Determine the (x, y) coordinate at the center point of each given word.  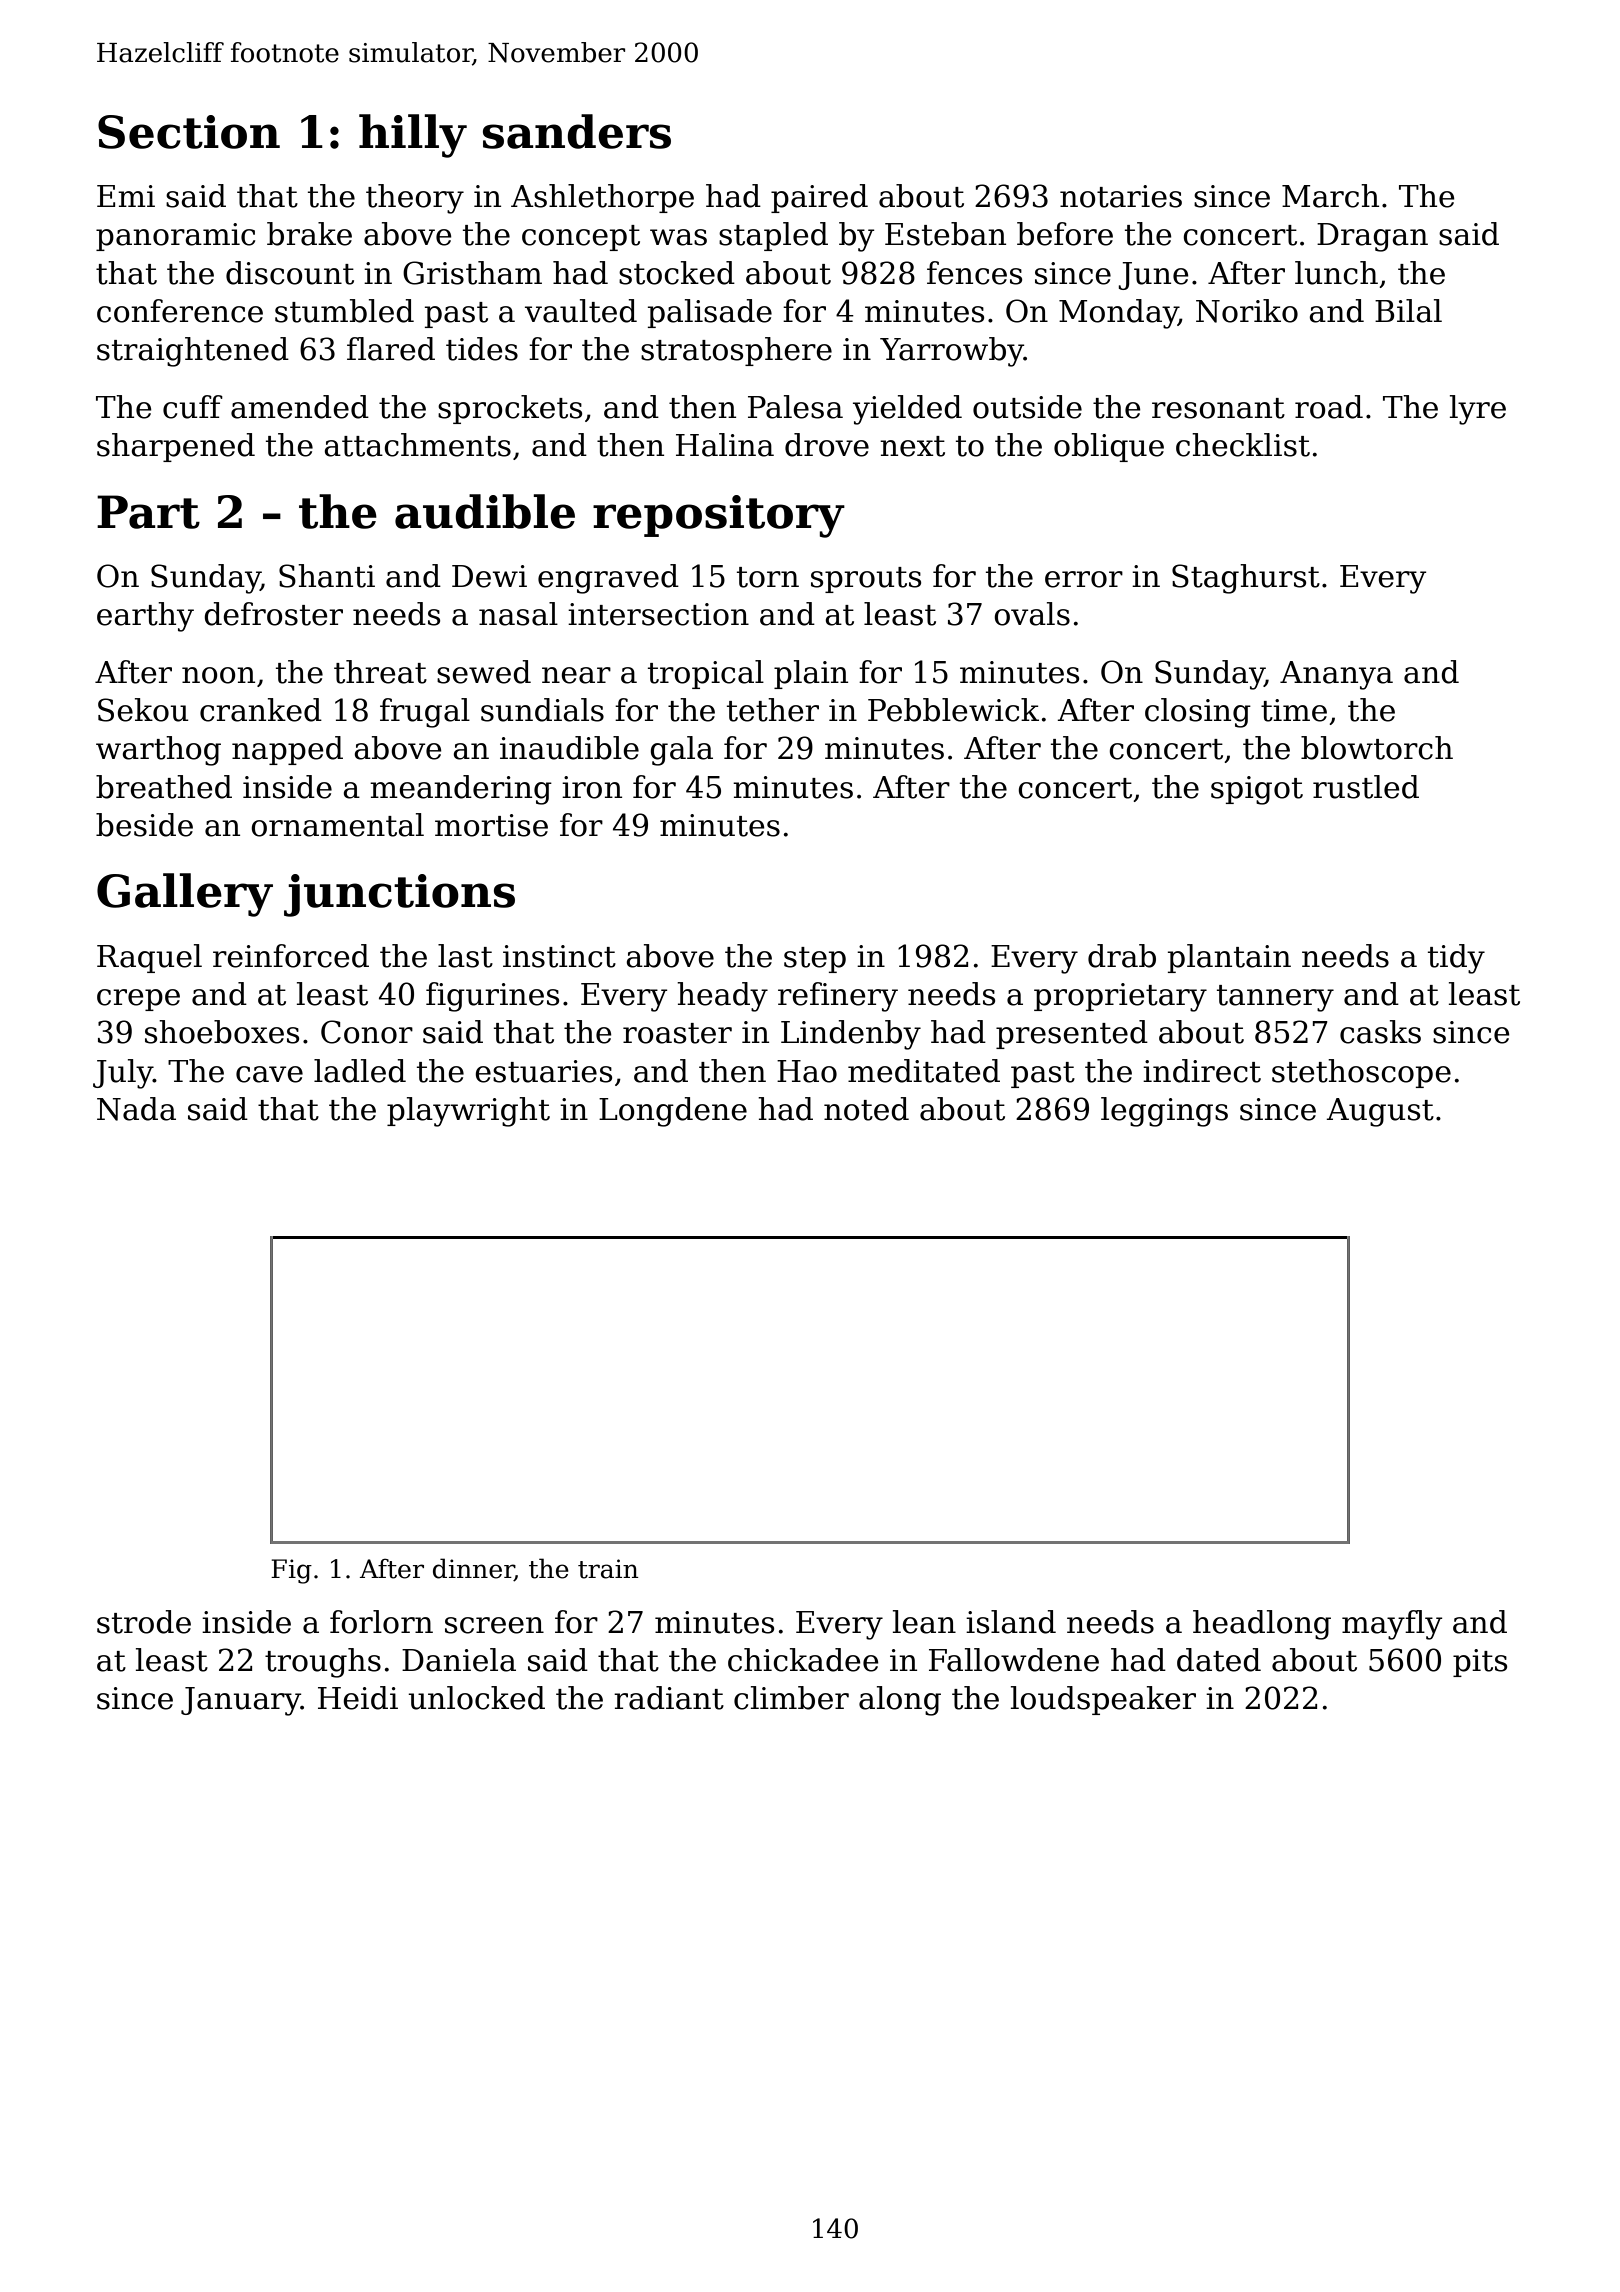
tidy (1456, 959)
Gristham (472, 273)
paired (819, 198)
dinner (473, 1568)
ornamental (337, 825)
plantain (1229, 958)
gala (681, 751)
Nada (136, 1109)
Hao (807, 1071)
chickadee (803, 1660)
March (1330, 196)
